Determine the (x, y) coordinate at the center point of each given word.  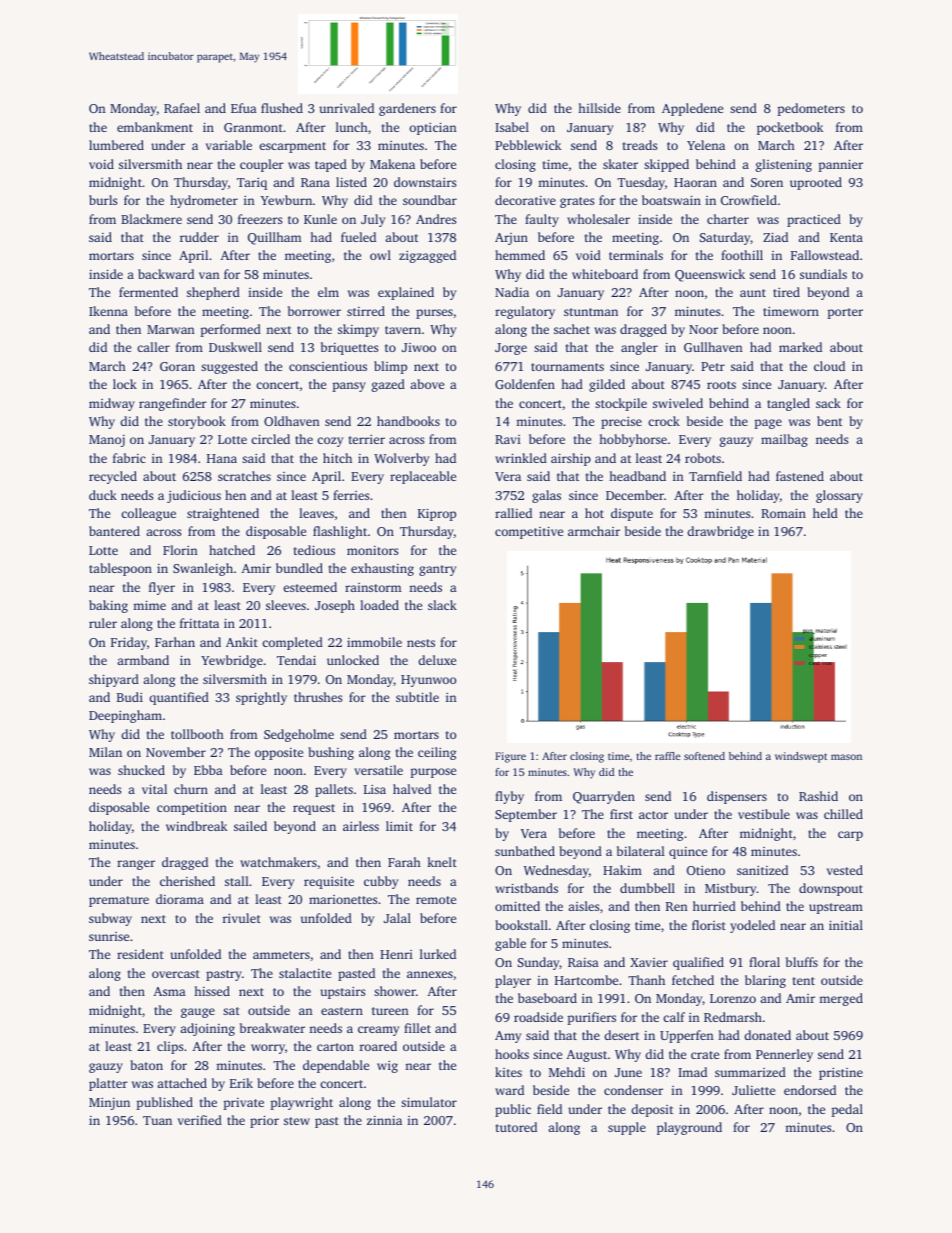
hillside (599, 108)
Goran (177, 366)
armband (143, 660)
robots (703, 458)
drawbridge (720, 532)
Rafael (182, 108)
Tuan (157, 1120)
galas (546, 496)
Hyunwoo (428, 681)
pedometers (811, 109)
